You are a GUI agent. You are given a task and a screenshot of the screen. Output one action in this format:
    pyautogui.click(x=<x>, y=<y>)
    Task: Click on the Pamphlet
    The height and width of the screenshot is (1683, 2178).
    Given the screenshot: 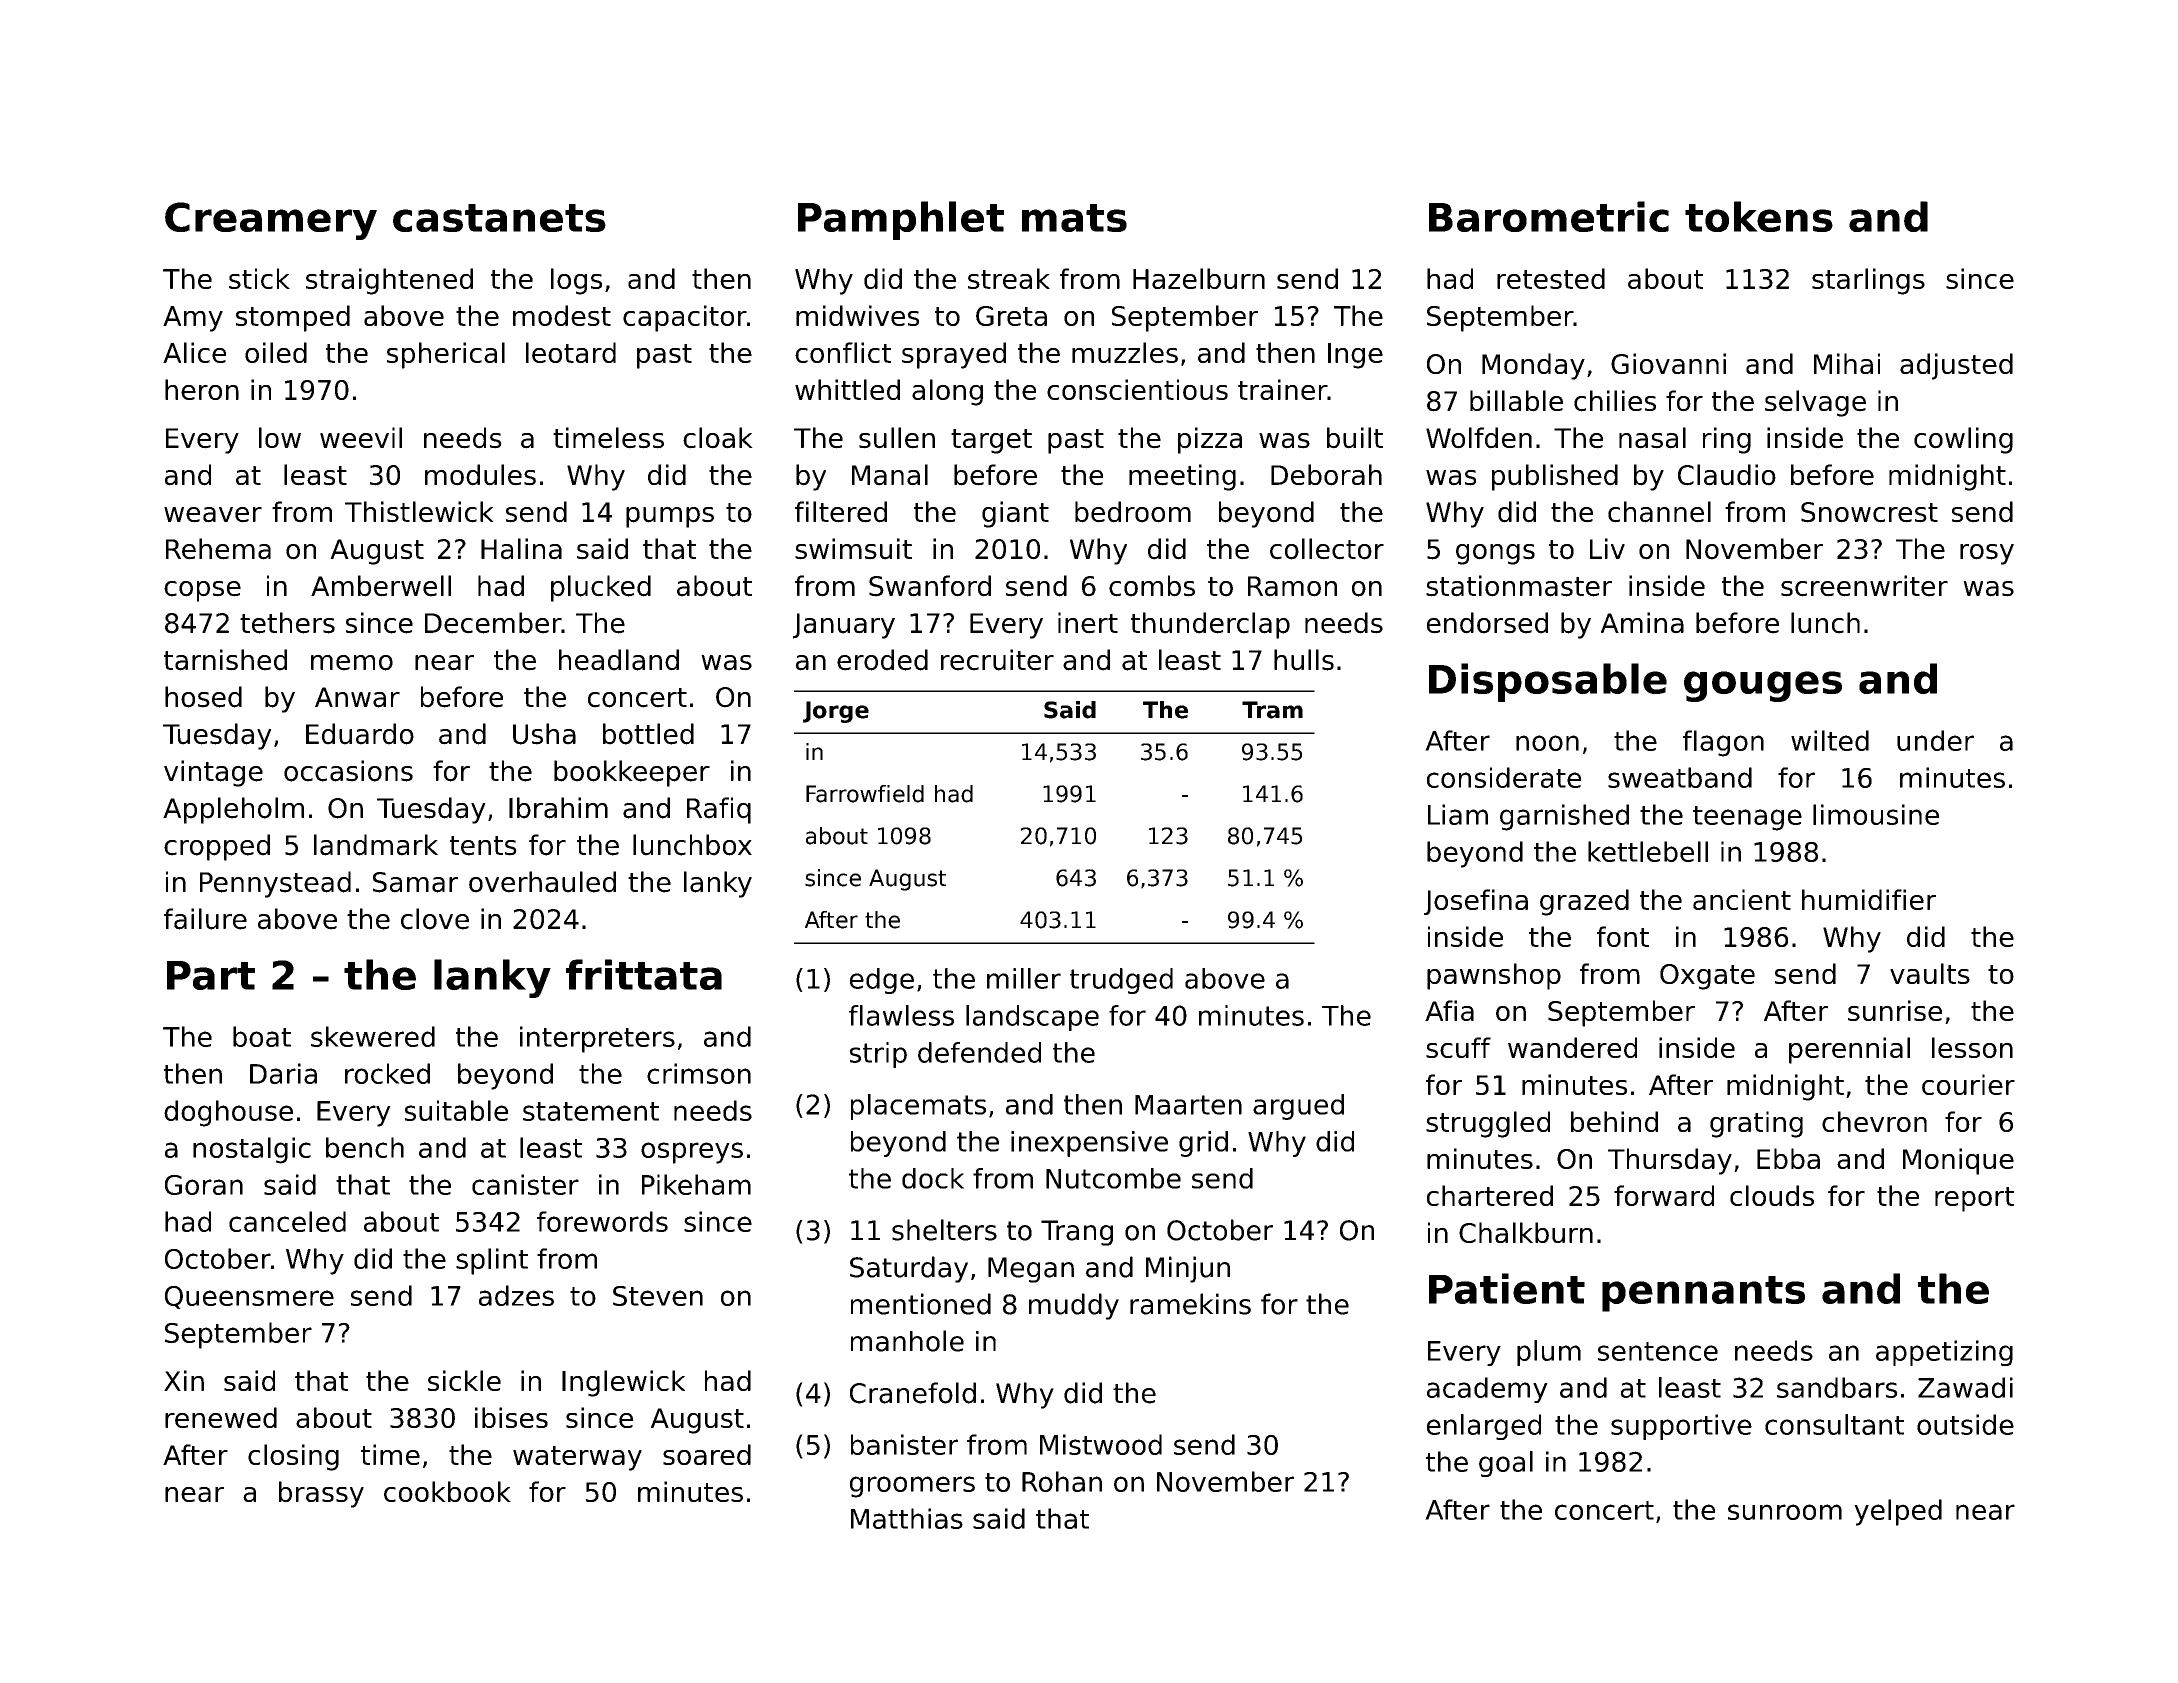 What is the action you would take?
    pyautogui.click(x=901, y=220)
